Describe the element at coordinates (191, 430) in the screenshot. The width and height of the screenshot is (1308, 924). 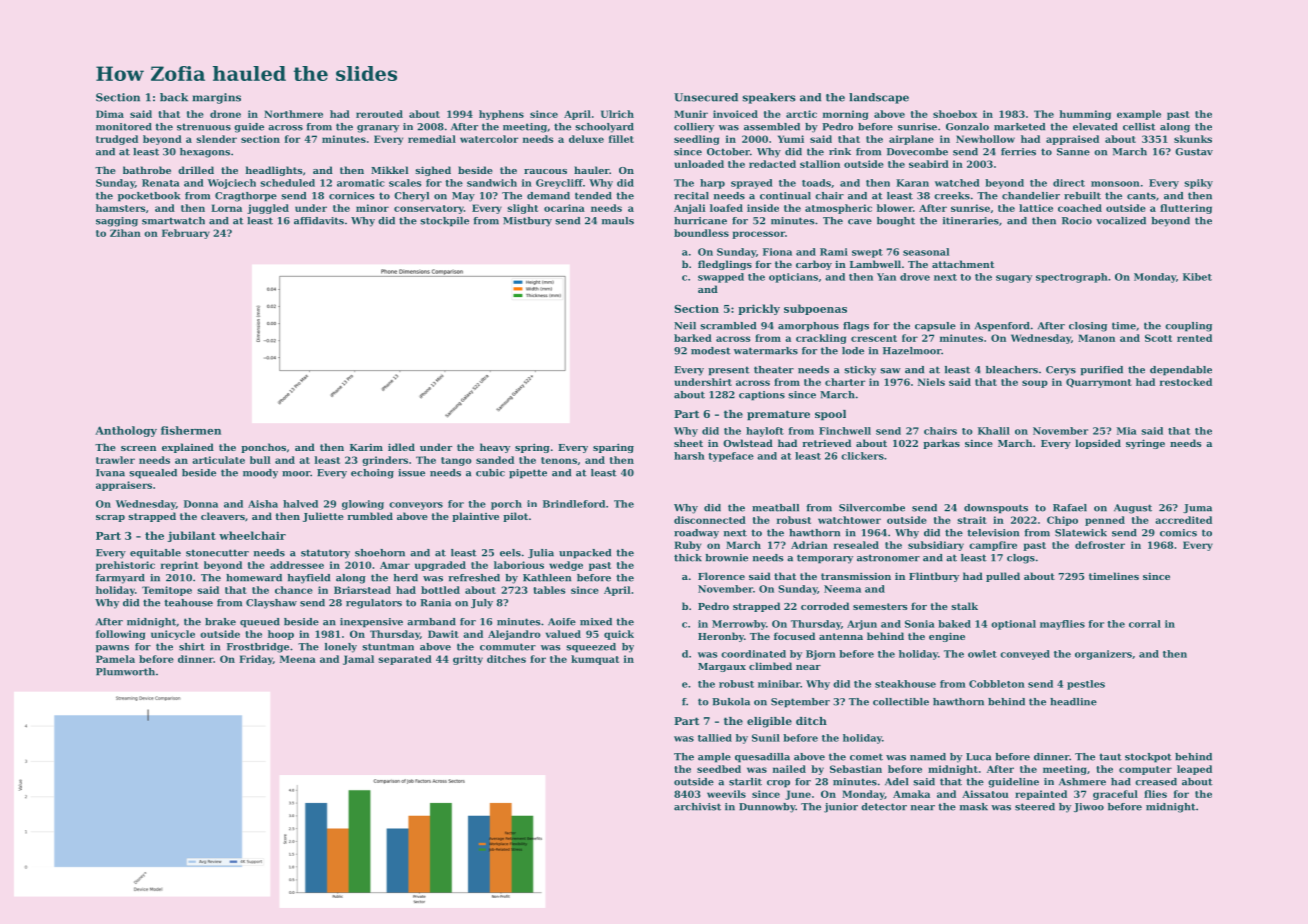
I see `fishermen` at that location.
